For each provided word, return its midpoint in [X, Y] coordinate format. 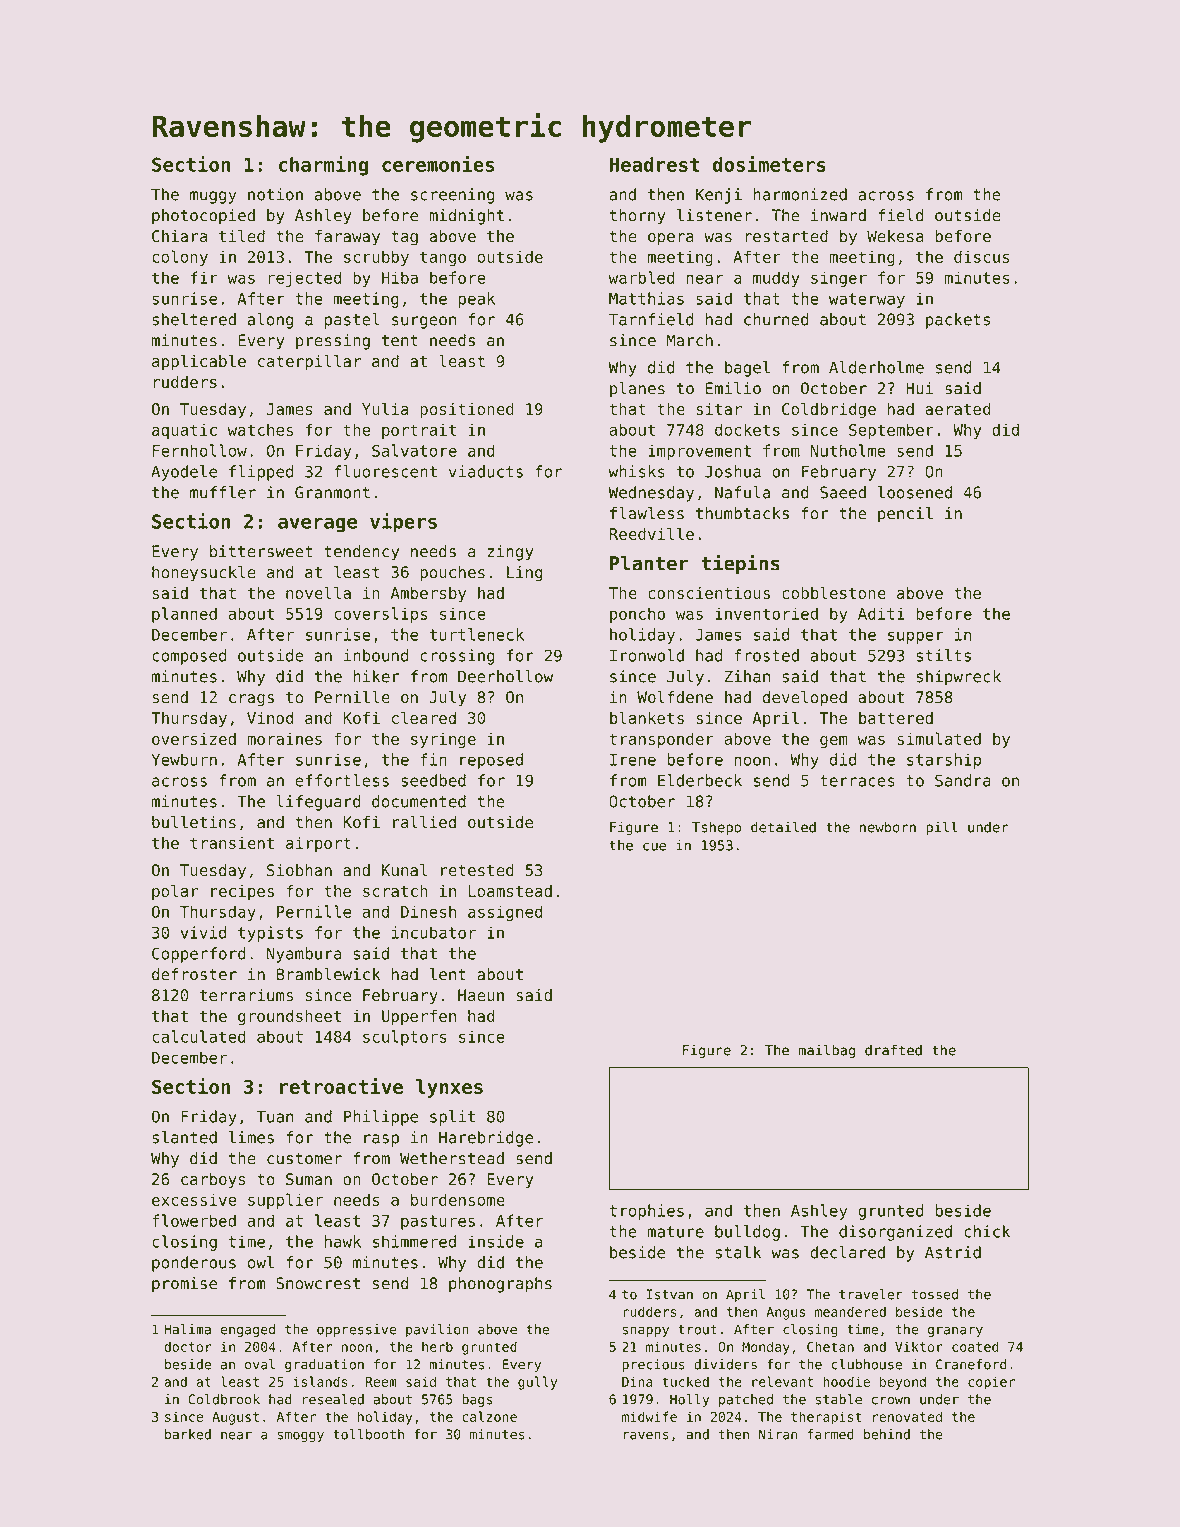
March [689, 340]
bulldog [747, 1233]
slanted [184, 1137]
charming [323, 166]
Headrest [654, 164]
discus [982, 256]
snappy [645, 1331]
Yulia [385, 408]
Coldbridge [829, 410]
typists [270, 934]
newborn [888, 827]
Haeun [481, 995]
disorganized [895, 1233]
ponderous [194, 1264]
